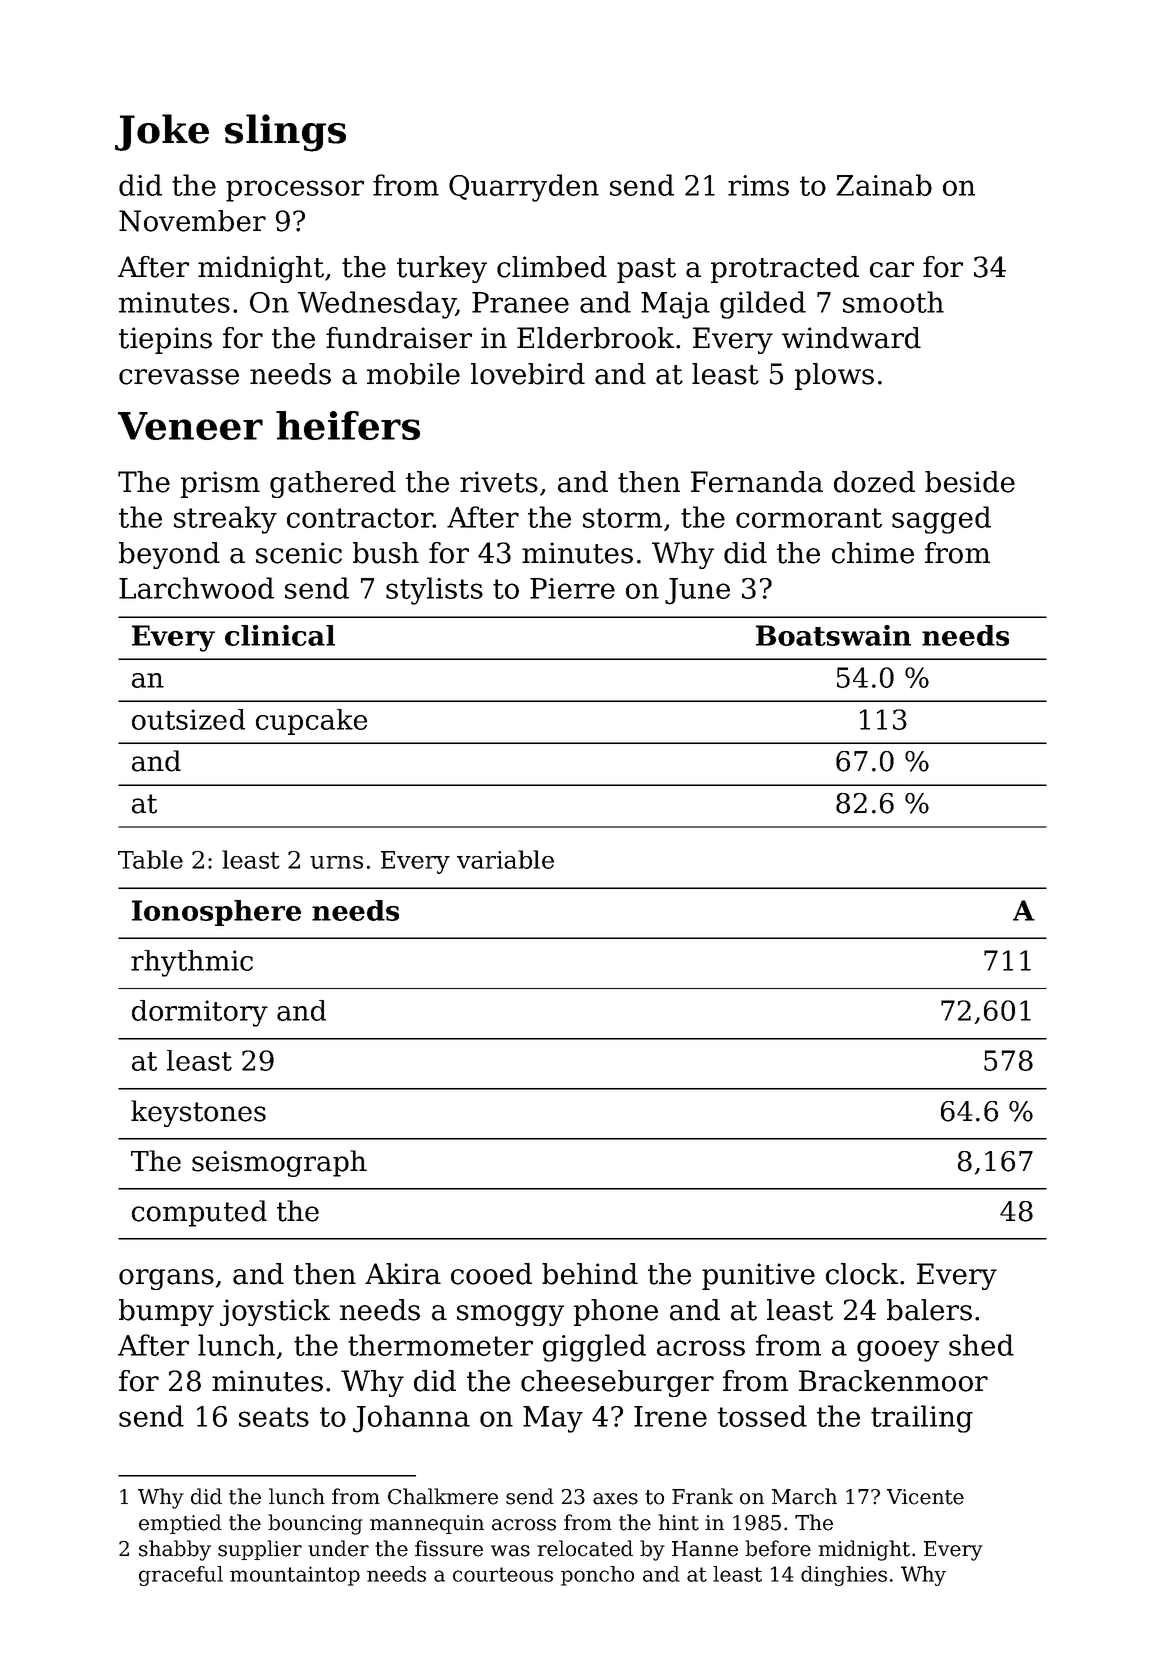  Describe the element at coordinates (757, 482) in the image. I see `Fernanda` at that location.
